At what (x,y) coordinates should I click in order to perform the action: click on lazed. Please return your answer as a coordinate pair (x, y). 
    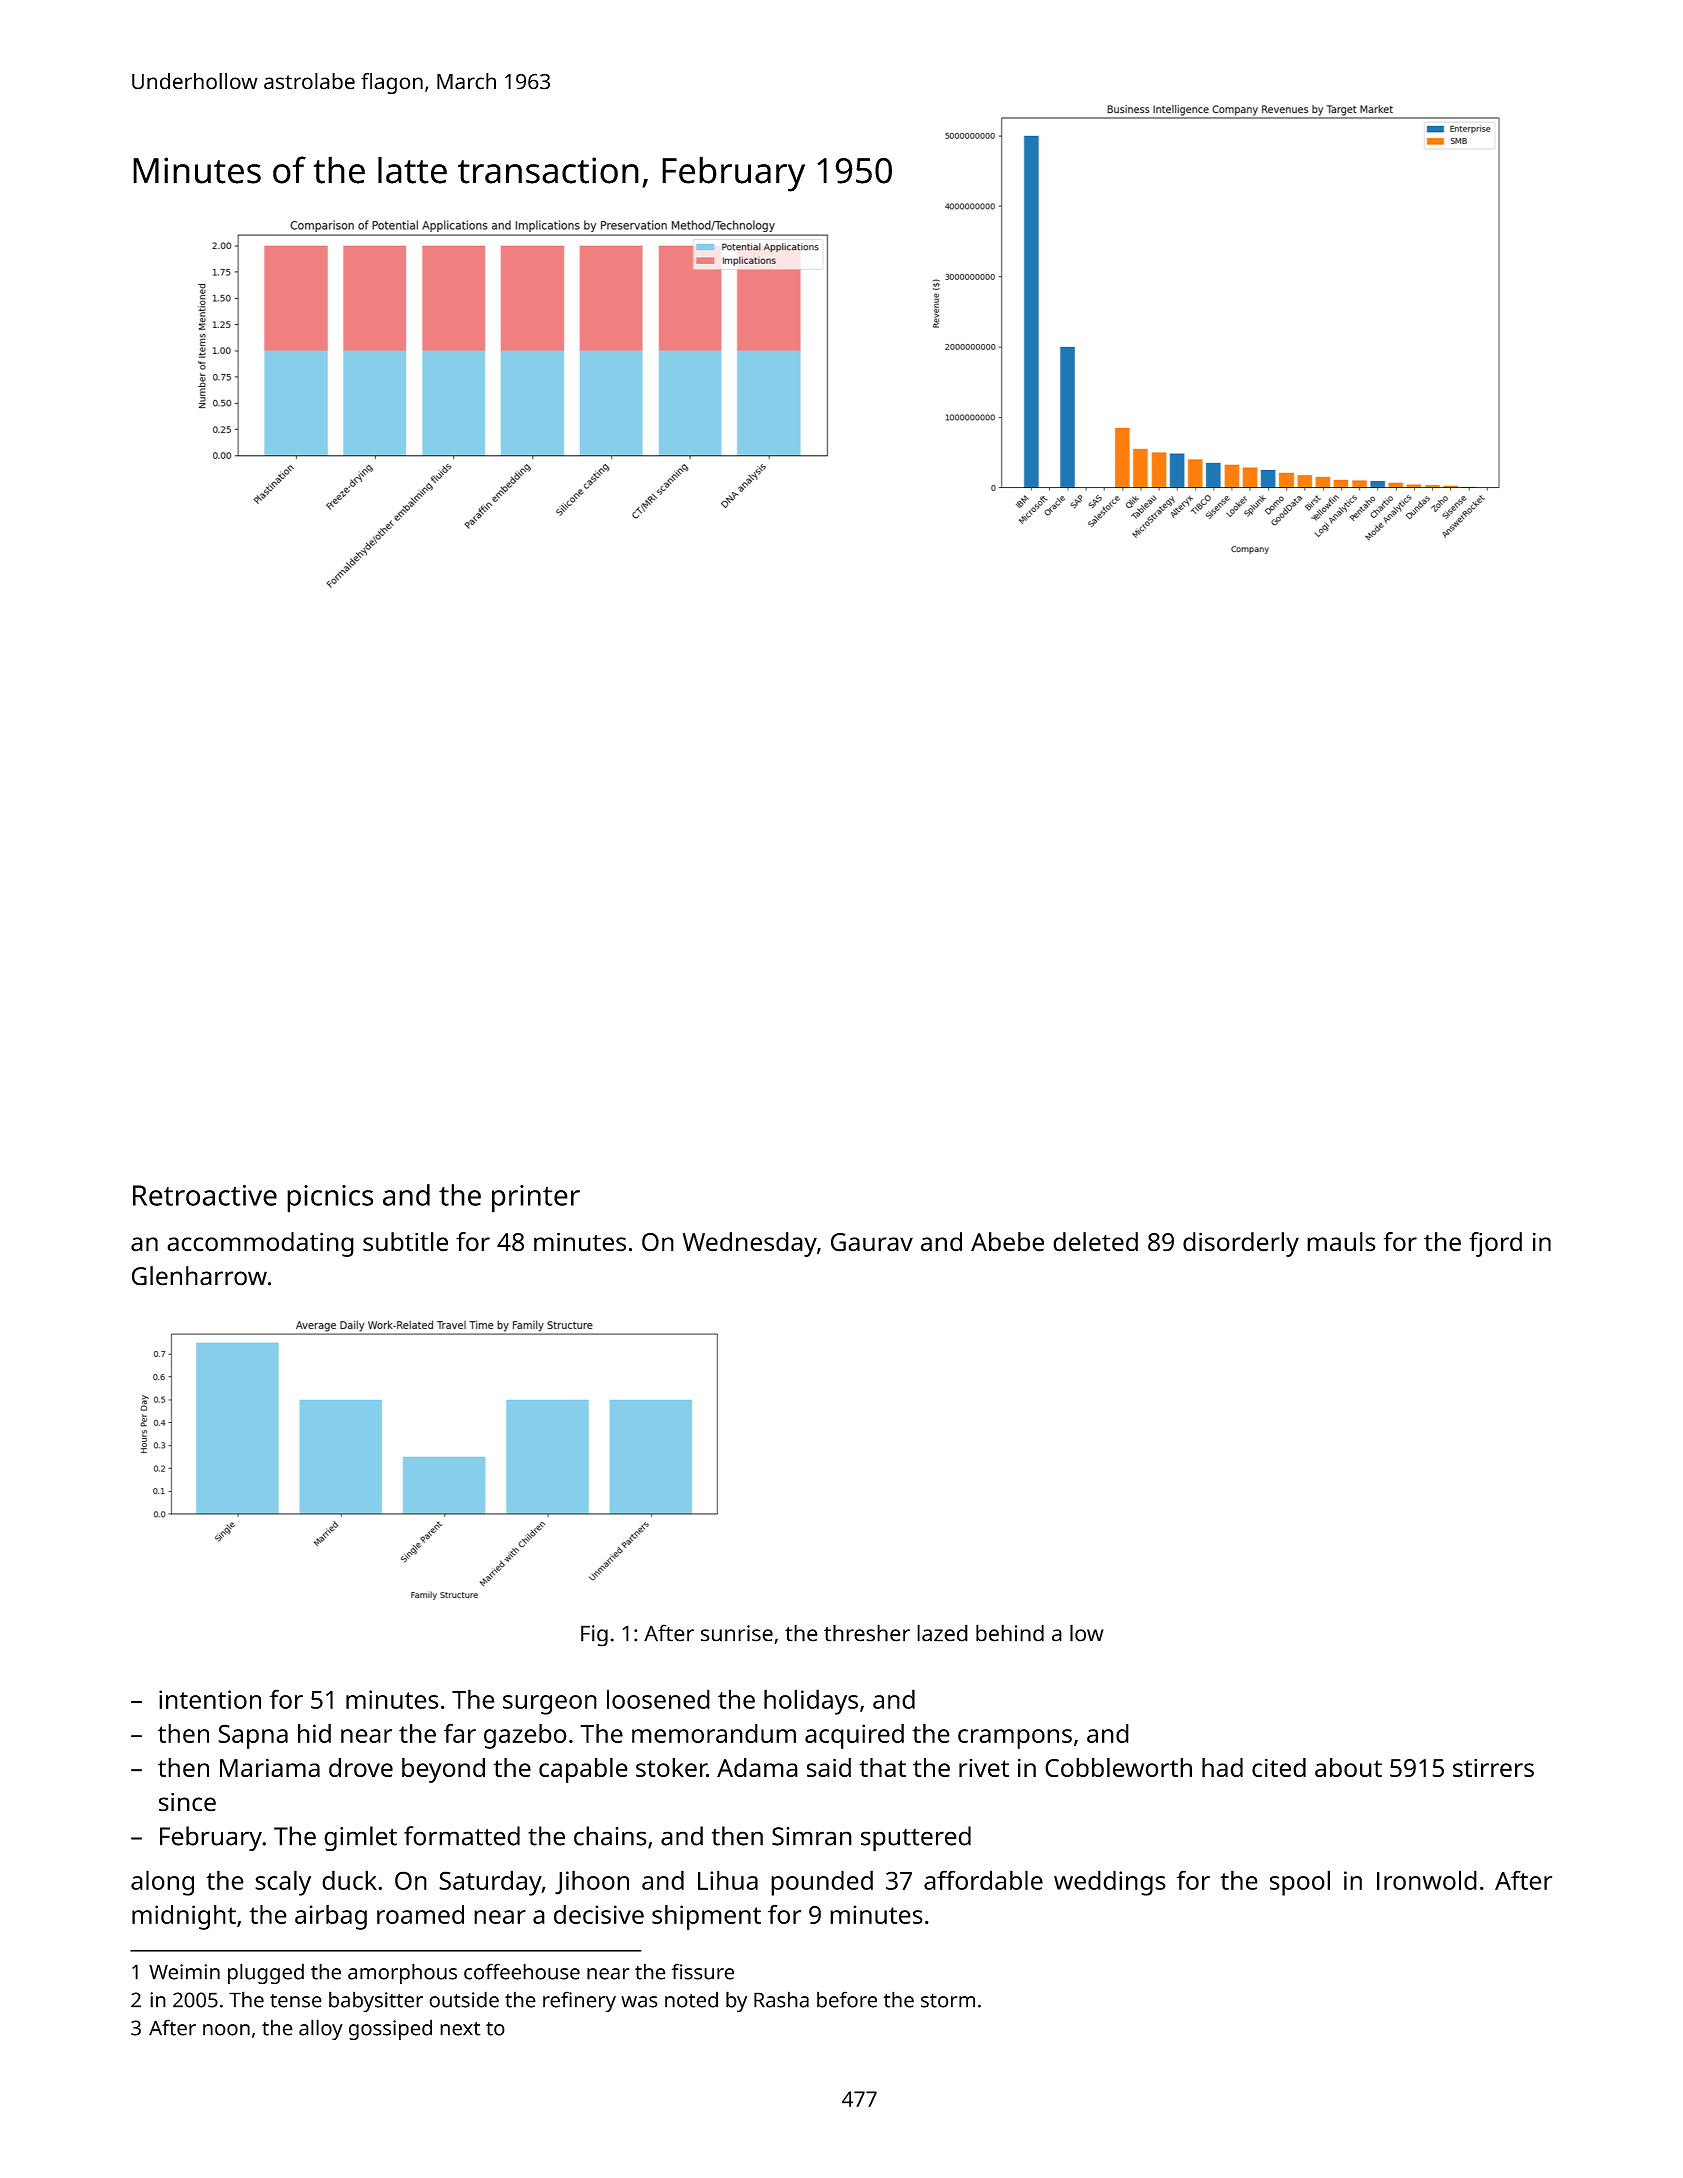
    Looking at the image, I should click on (942, 1633).
